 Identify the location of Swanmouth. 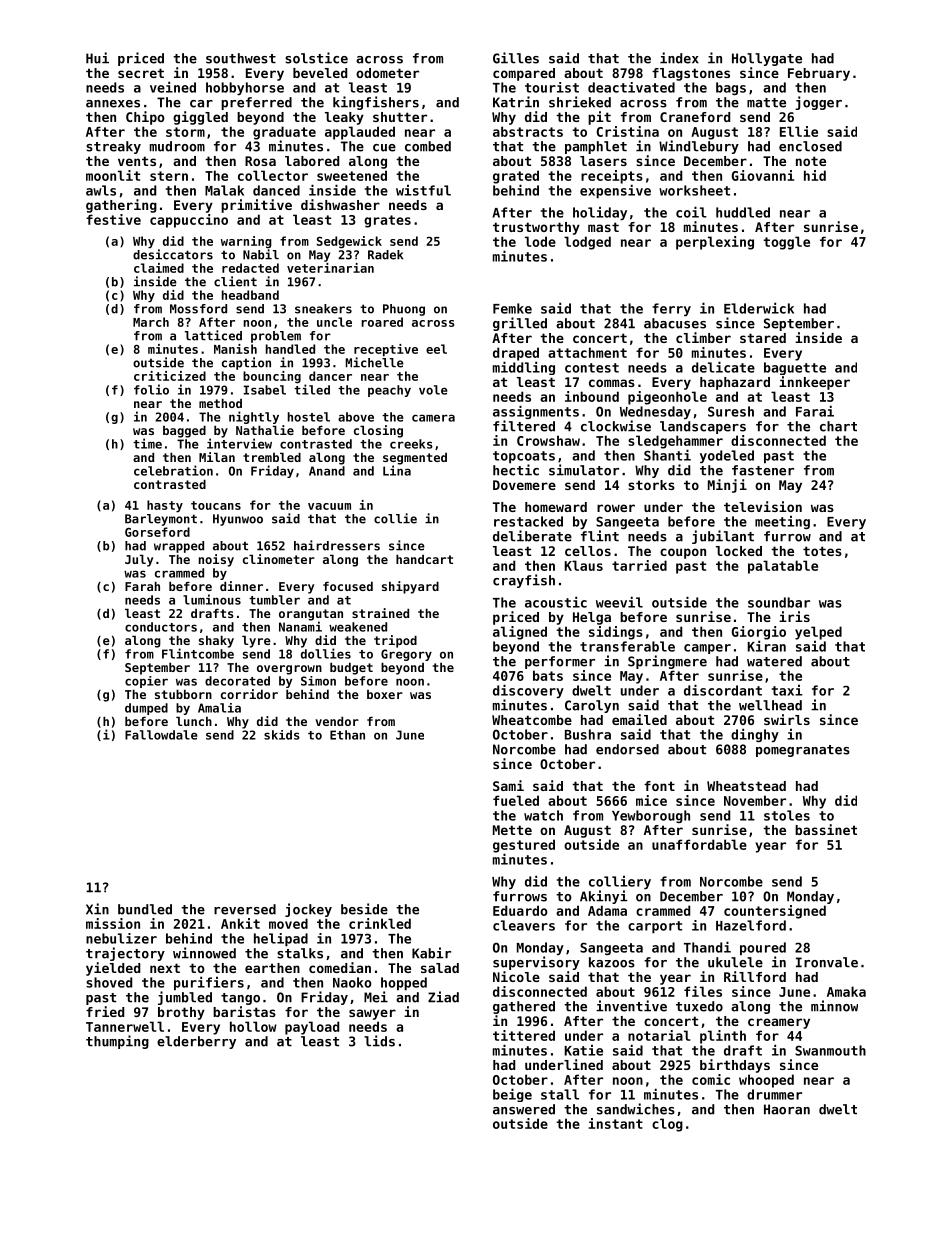
(830, 1050).
